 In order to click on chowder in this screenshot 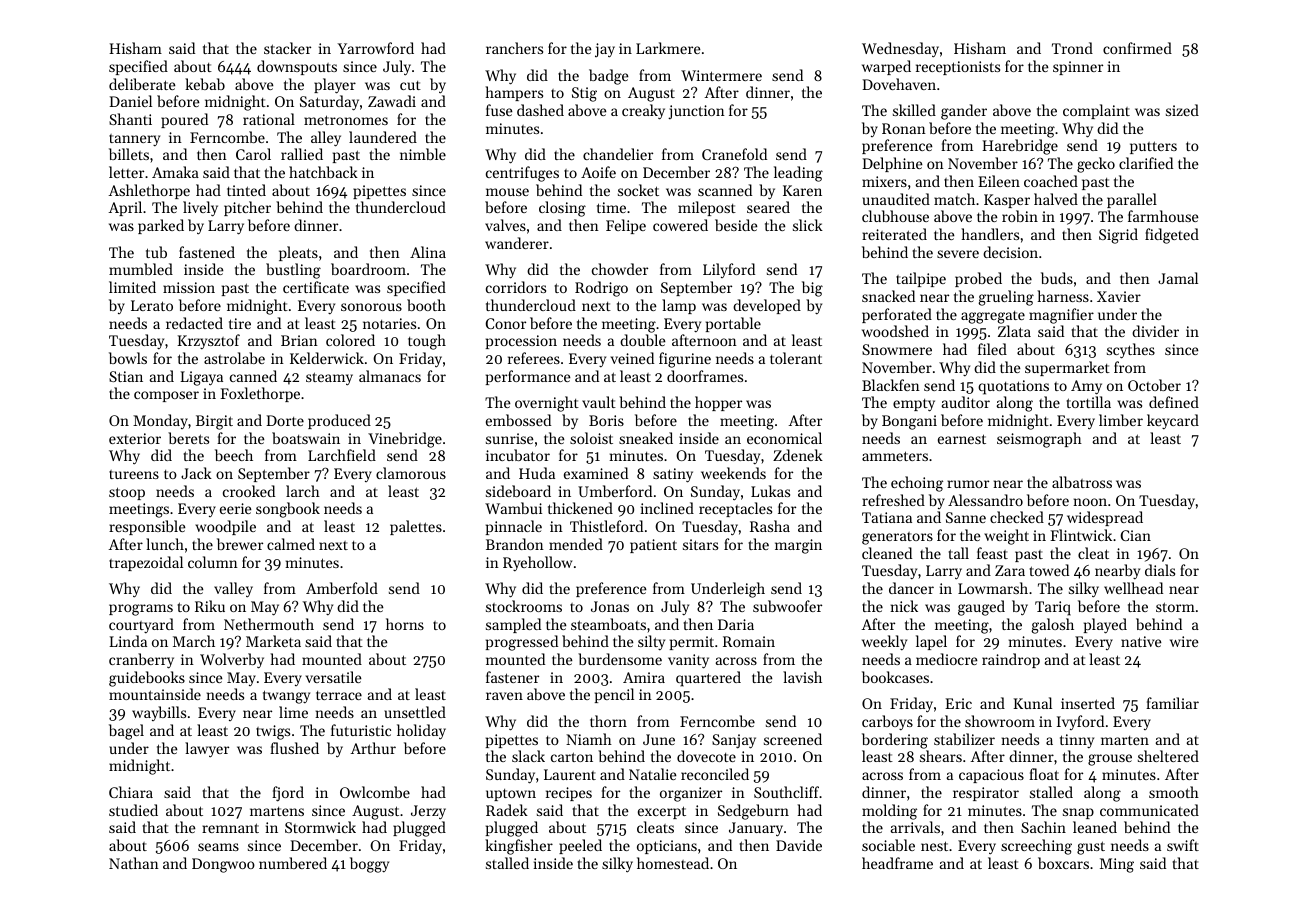, I will do `click(620, 269)`.
